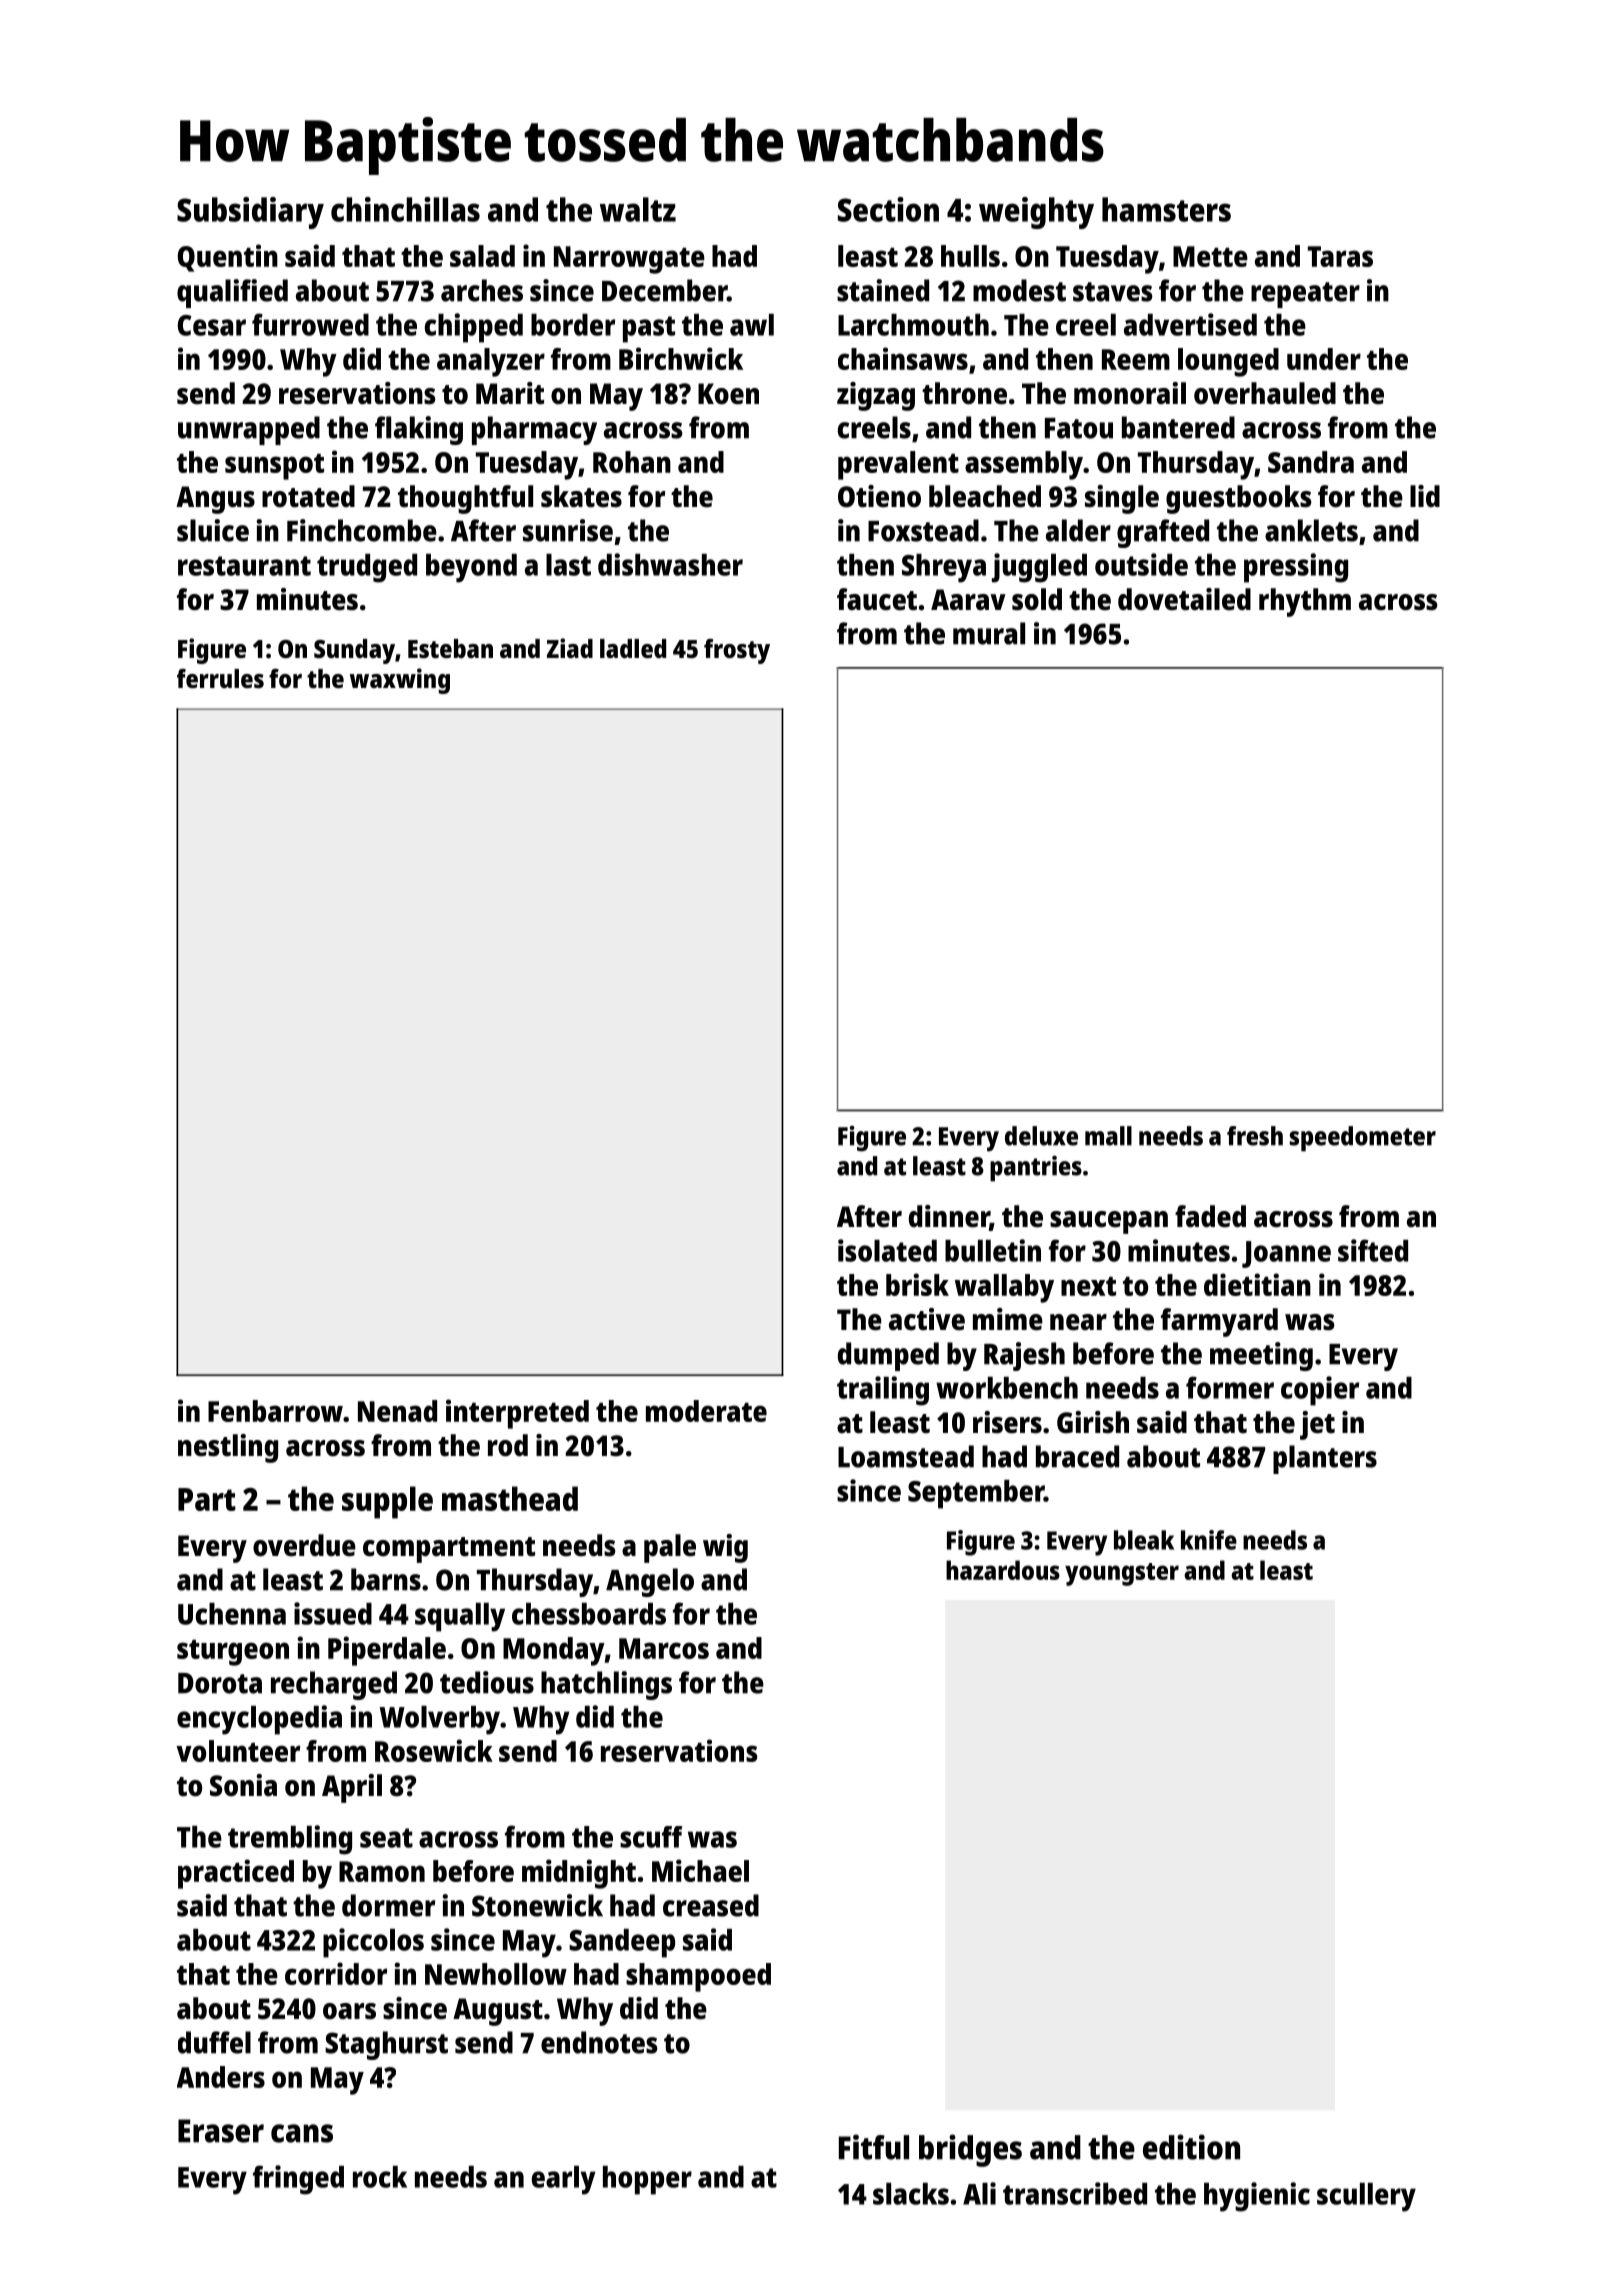  What do you see at coordinates (1122, 1574) in the document?
I see `youngster` at bounding box center [1122, 1574].
